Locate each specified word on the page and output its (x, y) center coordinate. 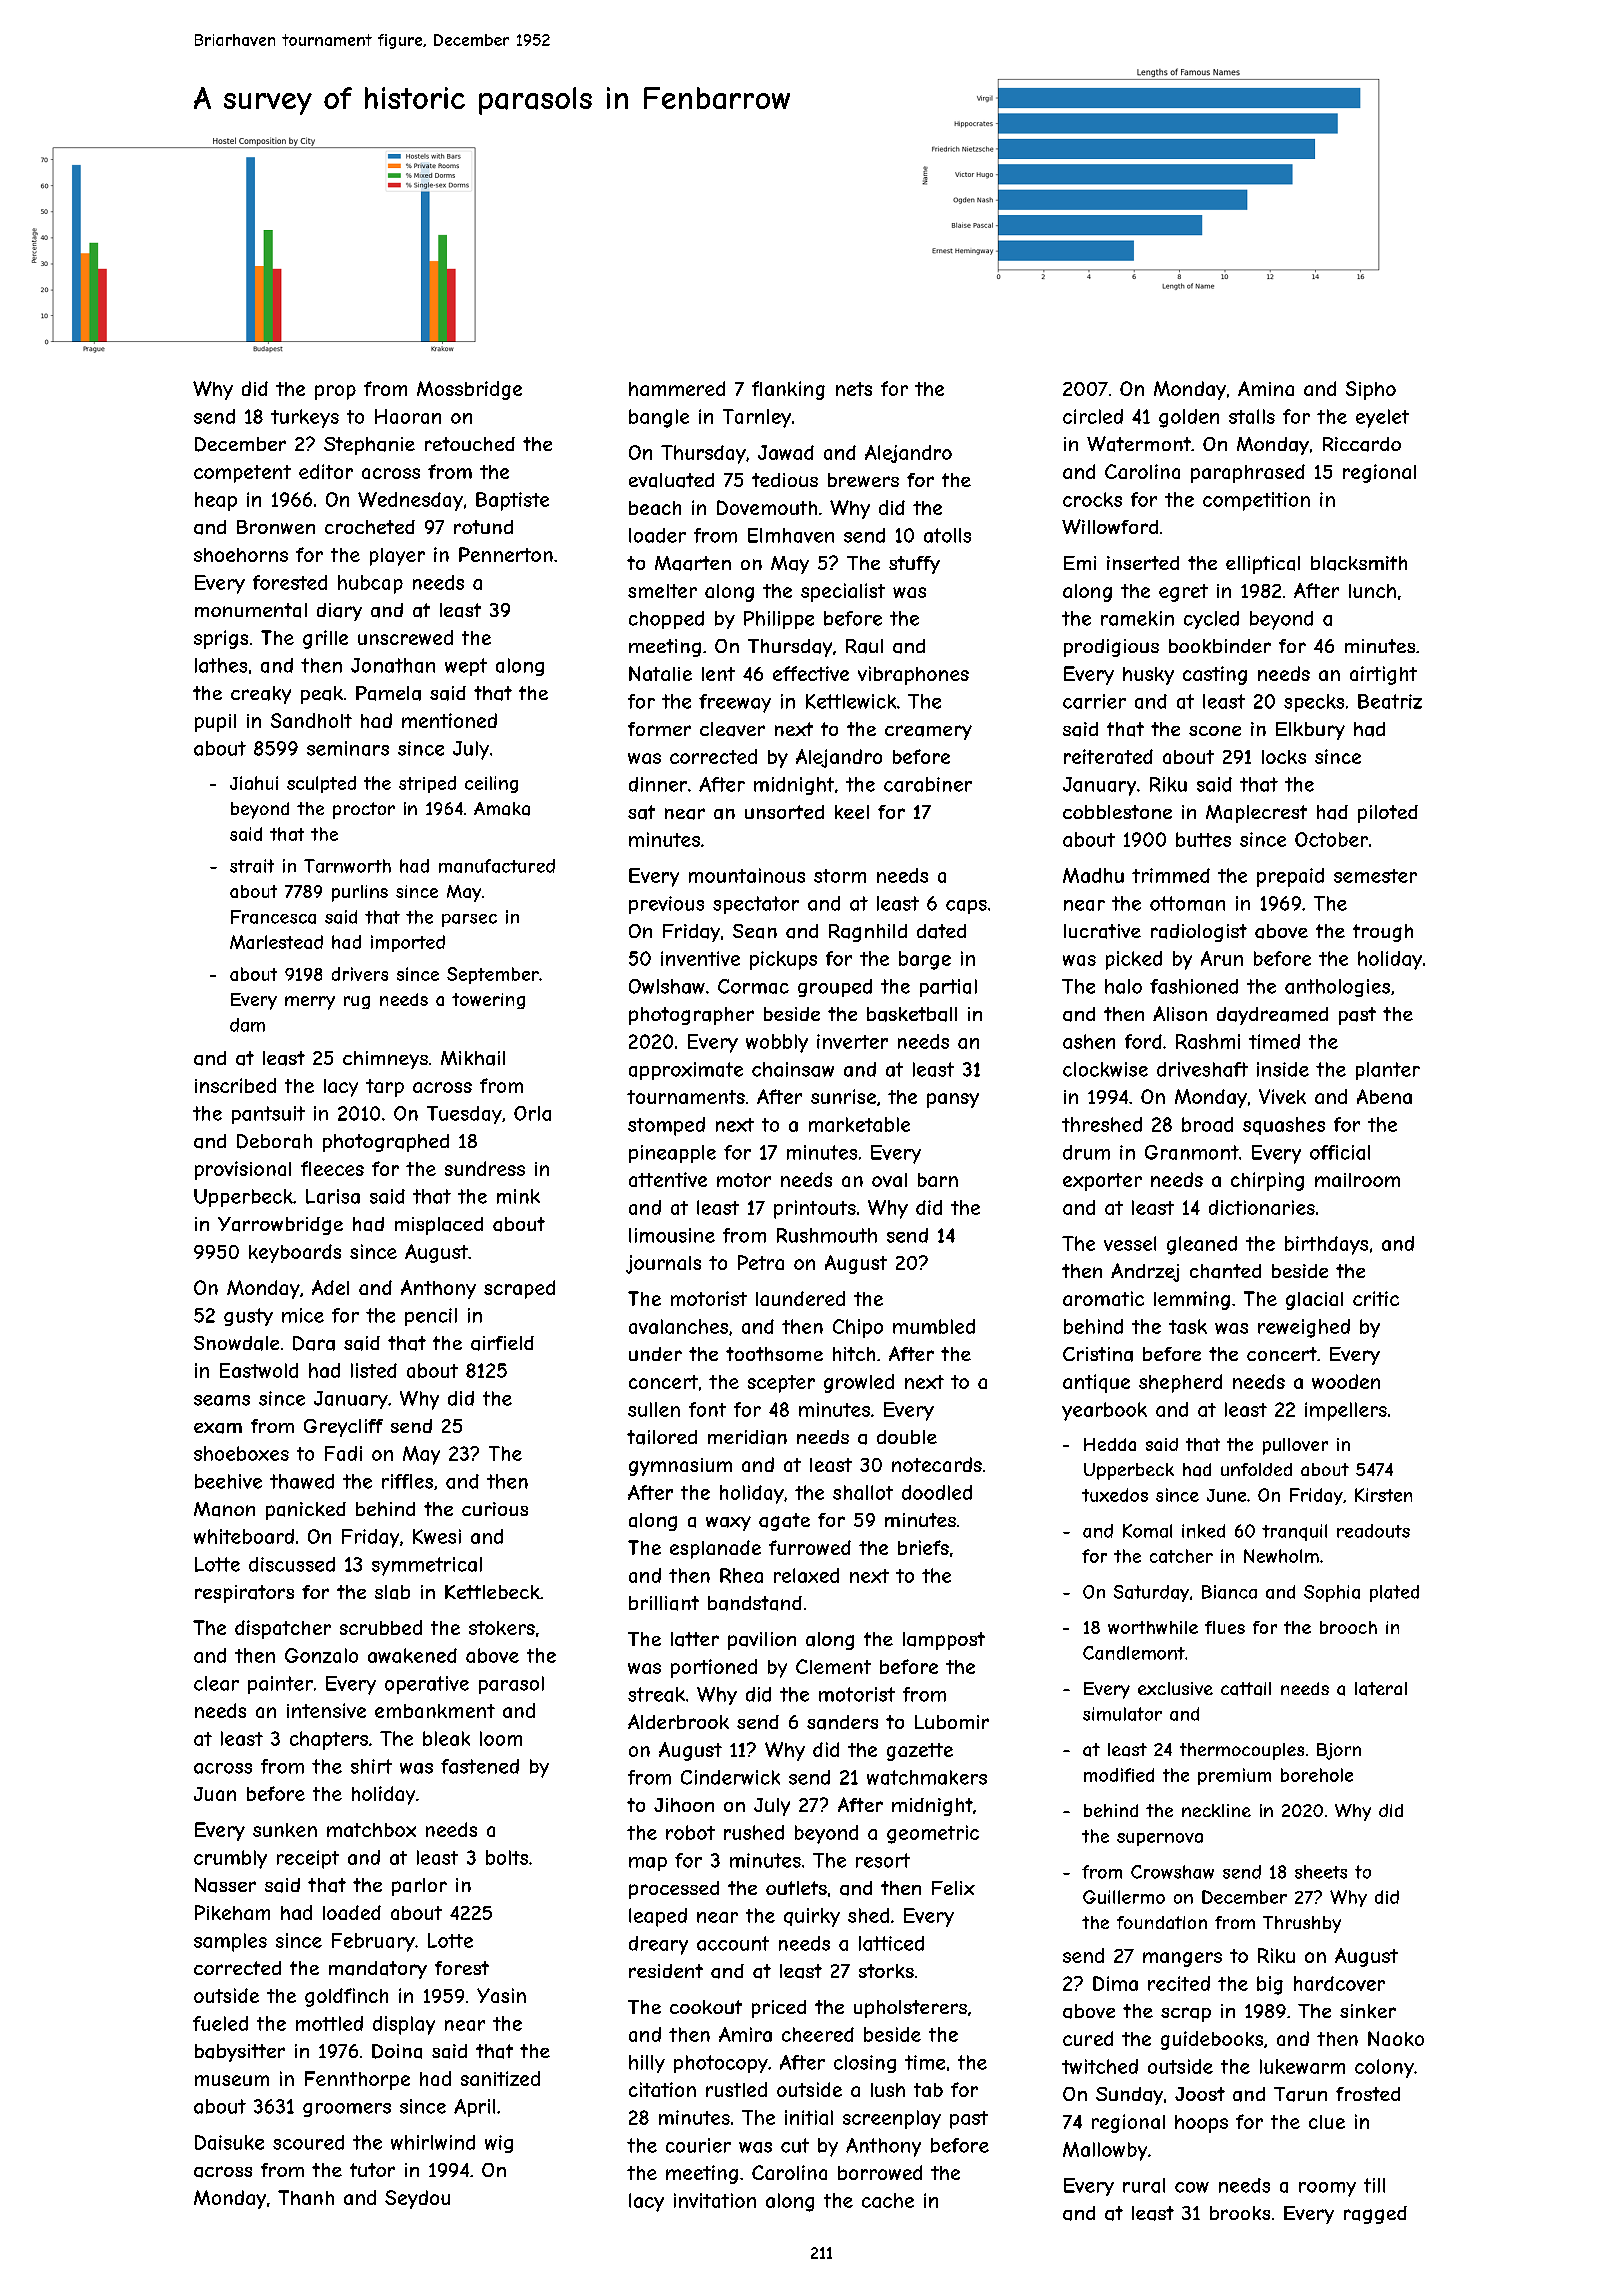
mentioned (449, 720)
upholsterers (910, 2009)
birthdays (1326, 1245)
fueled (220, 2023)
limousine (672, 1235)
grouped (835, 988)
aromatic (1103, 1298)
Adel (330, 1287)
